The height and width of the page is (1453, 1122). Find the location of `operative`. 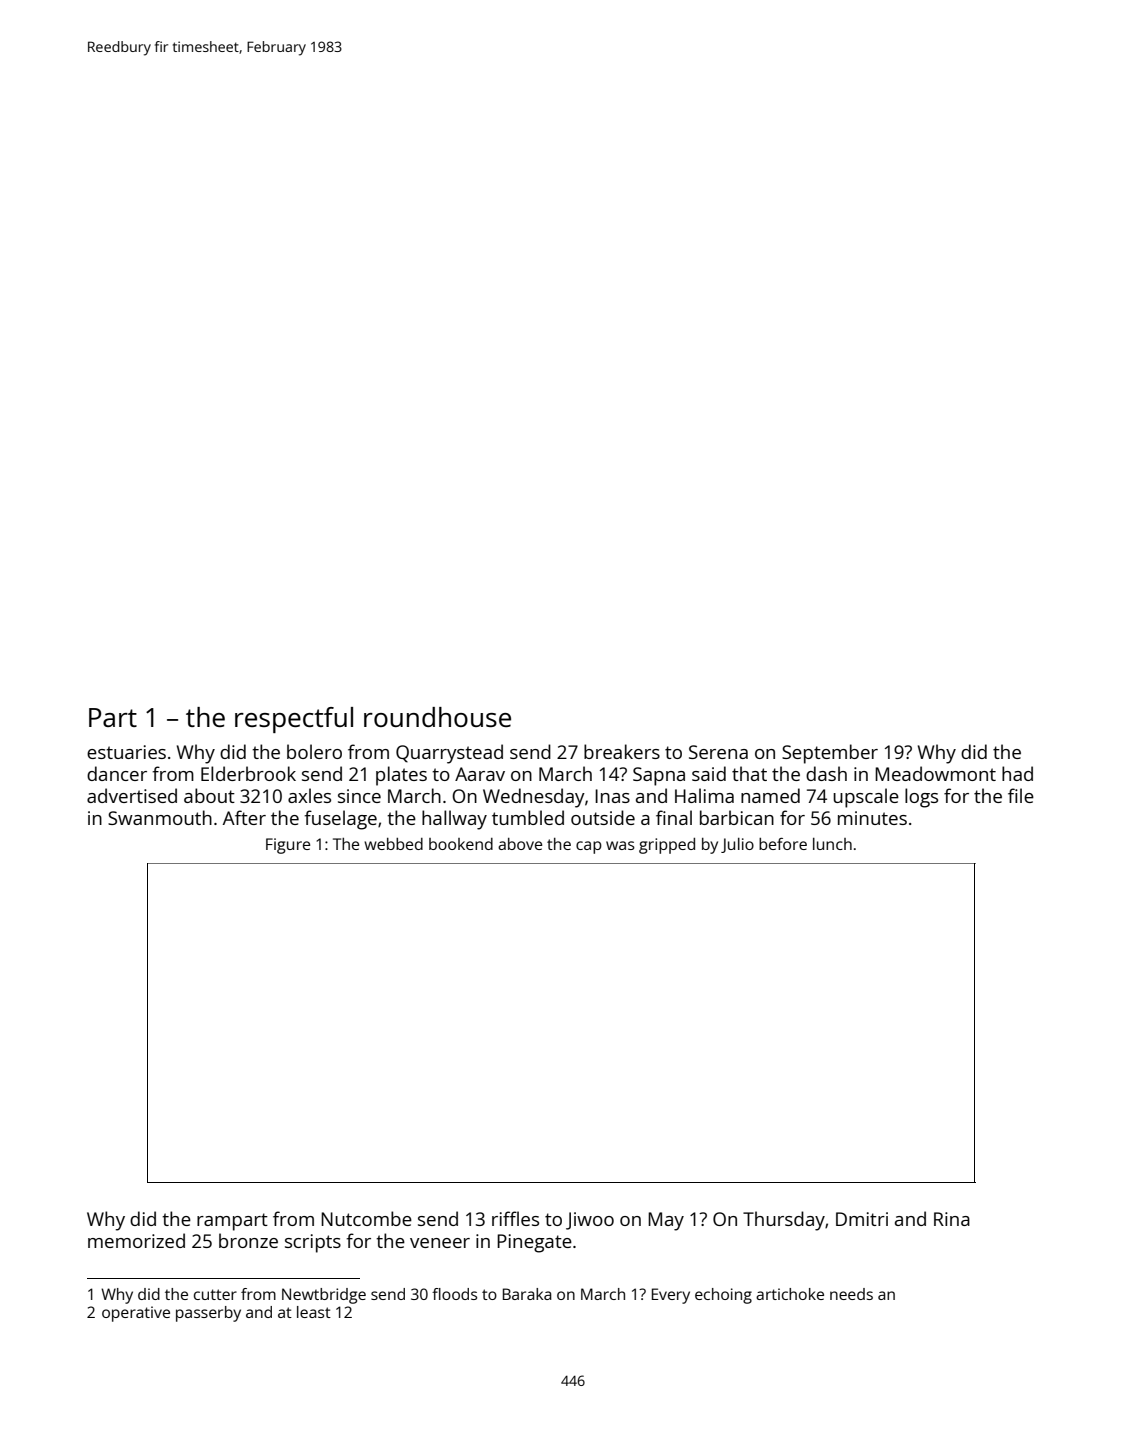

operative is located at coordinates (136, 1314).
